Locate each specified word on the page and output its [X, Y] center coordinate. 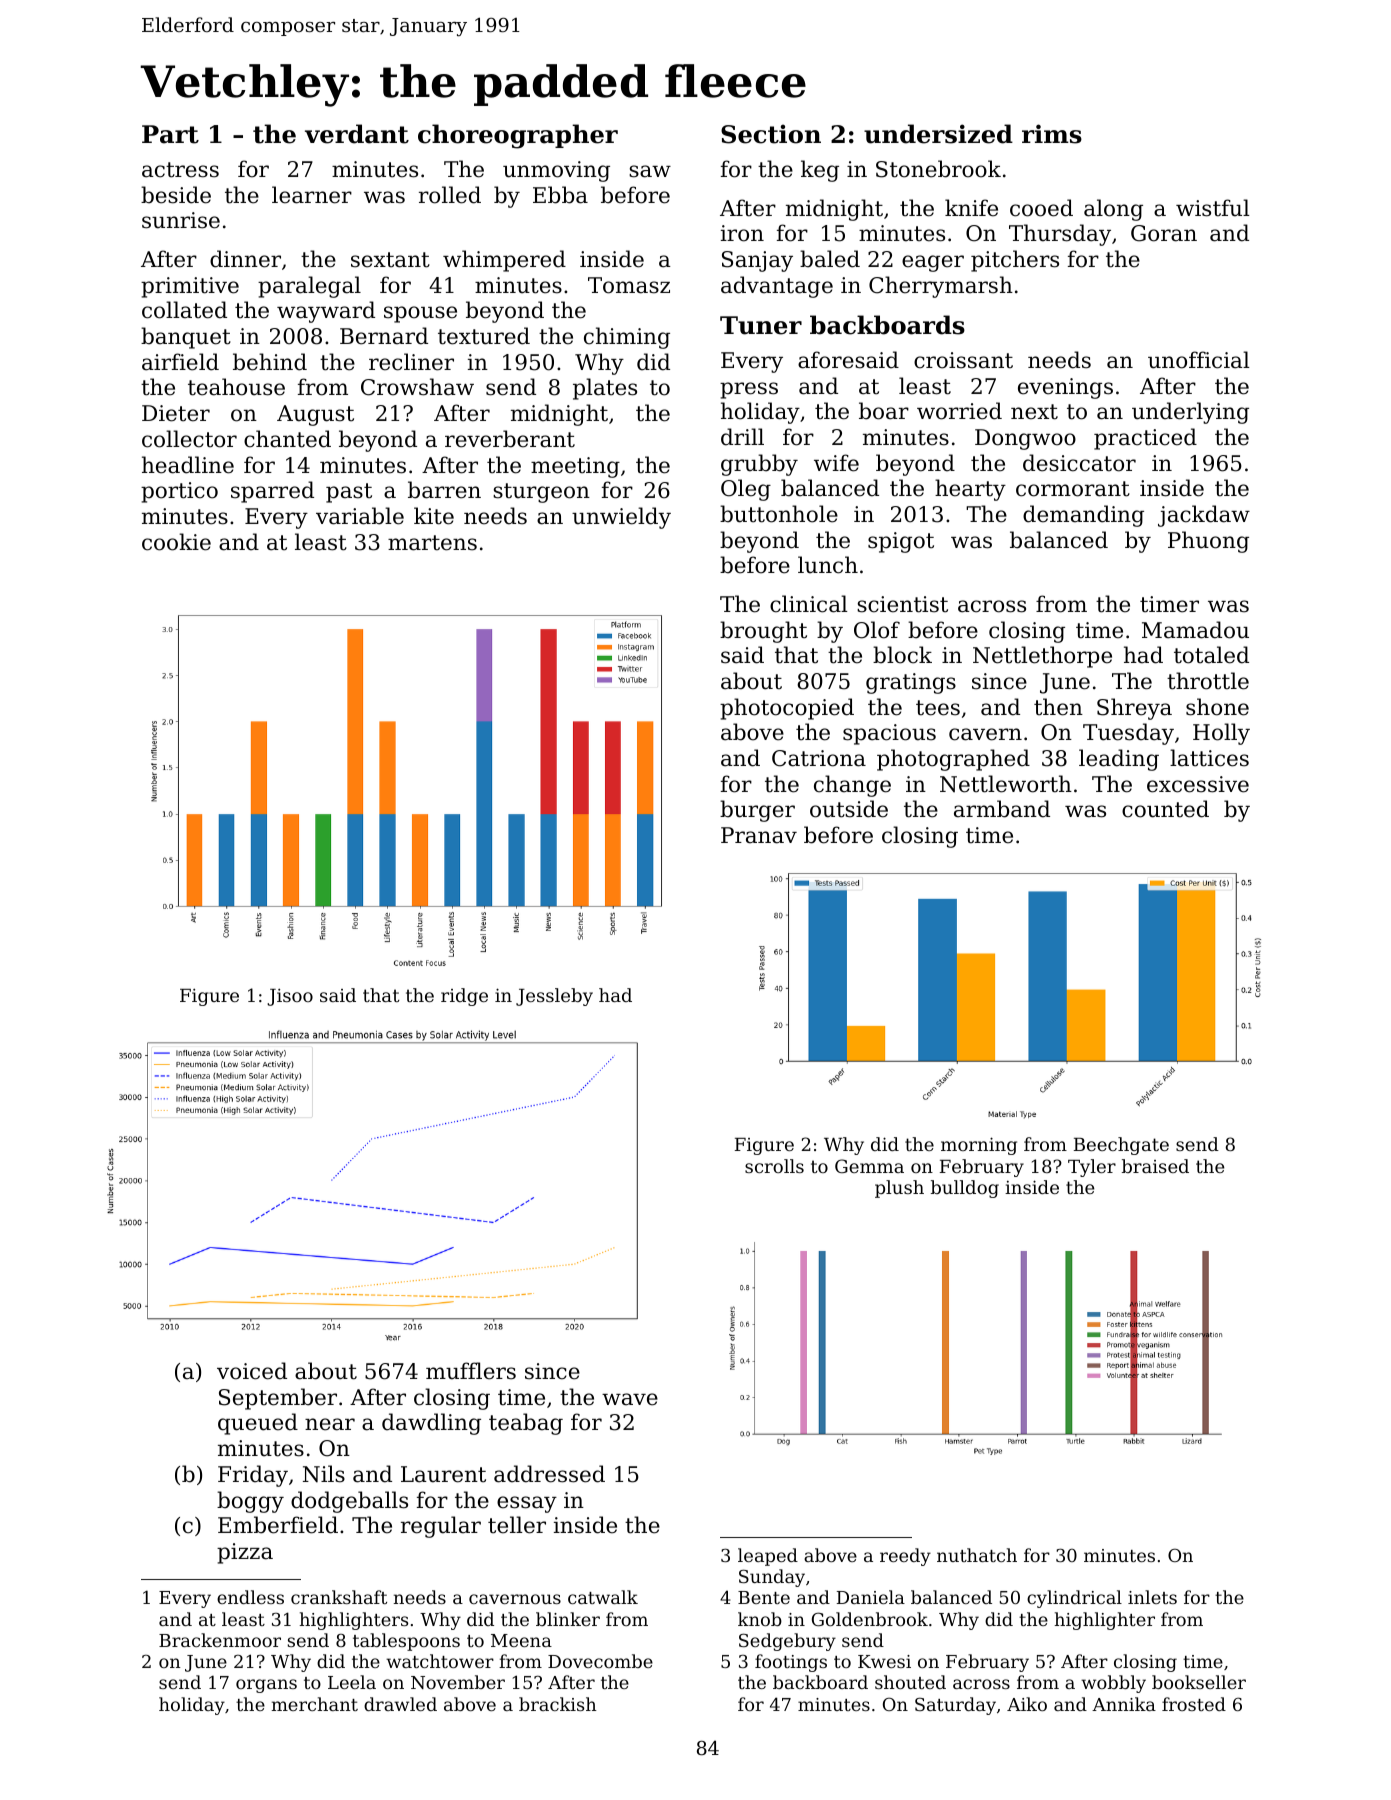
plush [899, 1189]
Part [170, 134]
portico [179, 492]
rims [1052, 134]
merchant [315, 1704]
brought [763, 632]
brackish [558, 1704]
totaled [1211, 655]
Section [771, 134]
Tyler [1092, 1168]
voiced [252, 1371]
